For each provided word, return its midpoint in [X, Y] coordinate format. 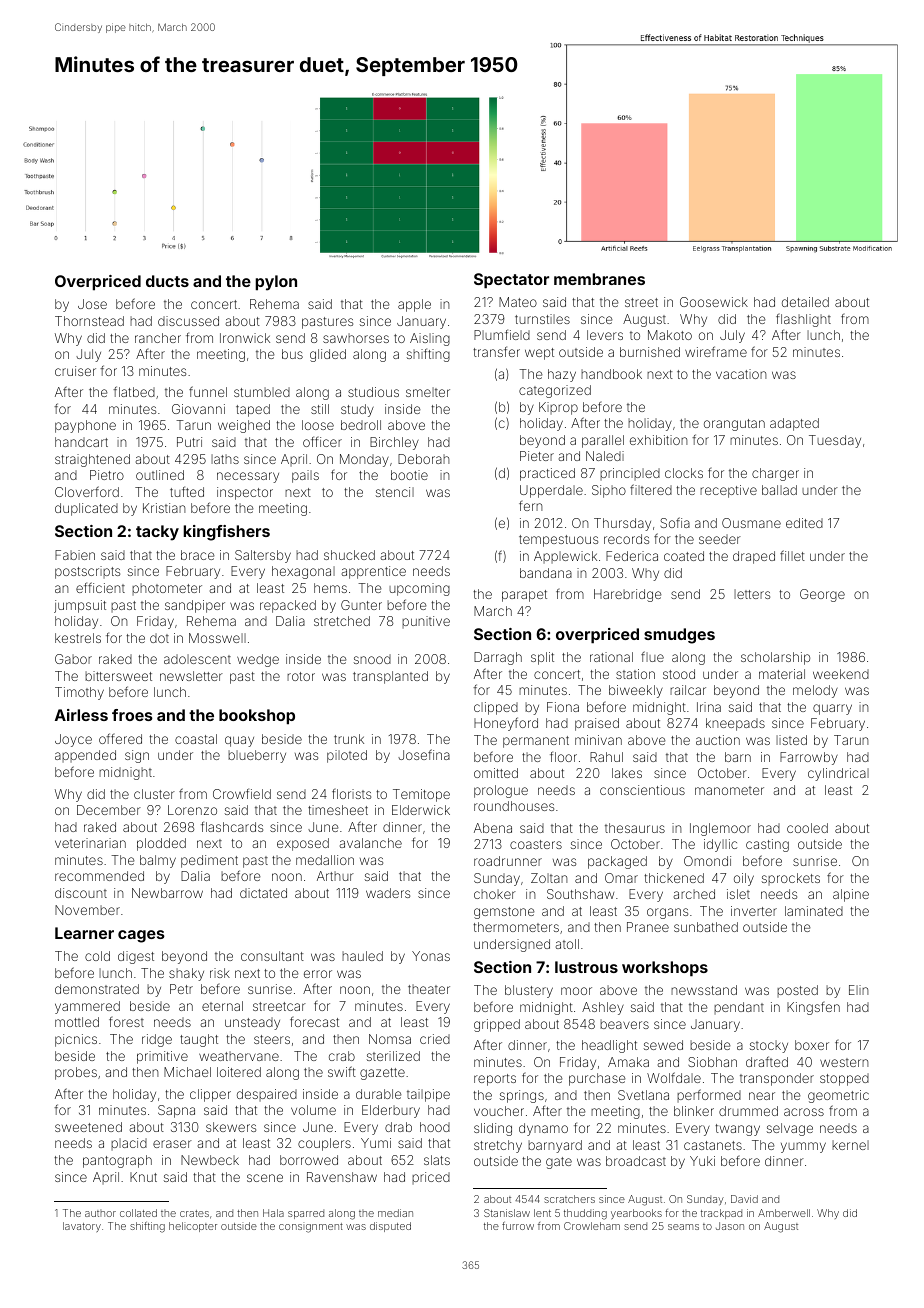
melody [815, 691]
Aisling [430, 339]
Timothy [79, 693]
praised [597, 724]
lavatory [82, 1227]
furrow [518, 1226]
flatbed [134, 391]
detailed [805, 302]
